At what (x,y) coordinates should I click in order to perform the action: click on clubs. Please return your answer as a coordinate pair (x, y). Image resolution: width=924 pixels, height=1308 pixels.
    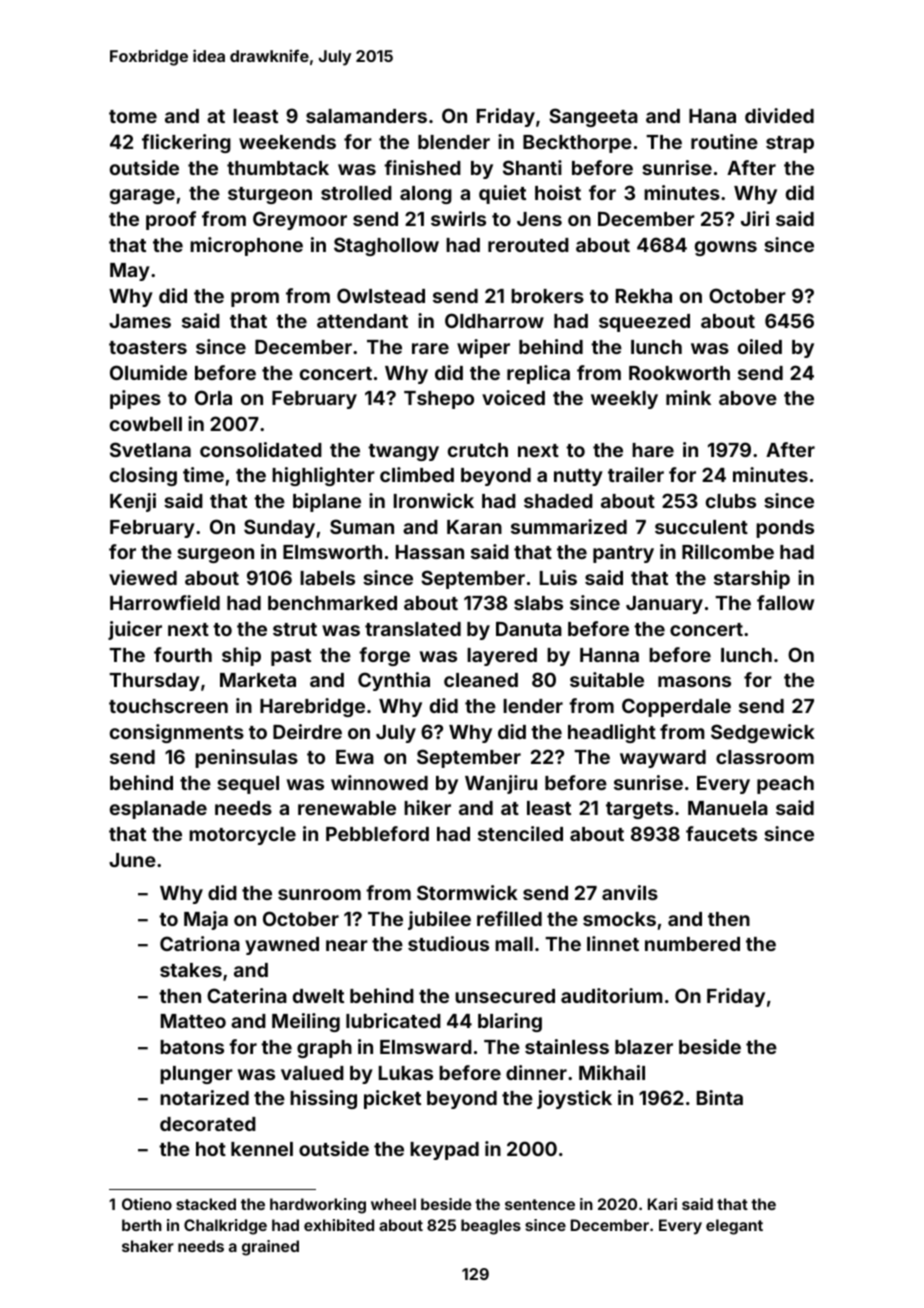
    Looking at the image, I should click on (731, 501).
